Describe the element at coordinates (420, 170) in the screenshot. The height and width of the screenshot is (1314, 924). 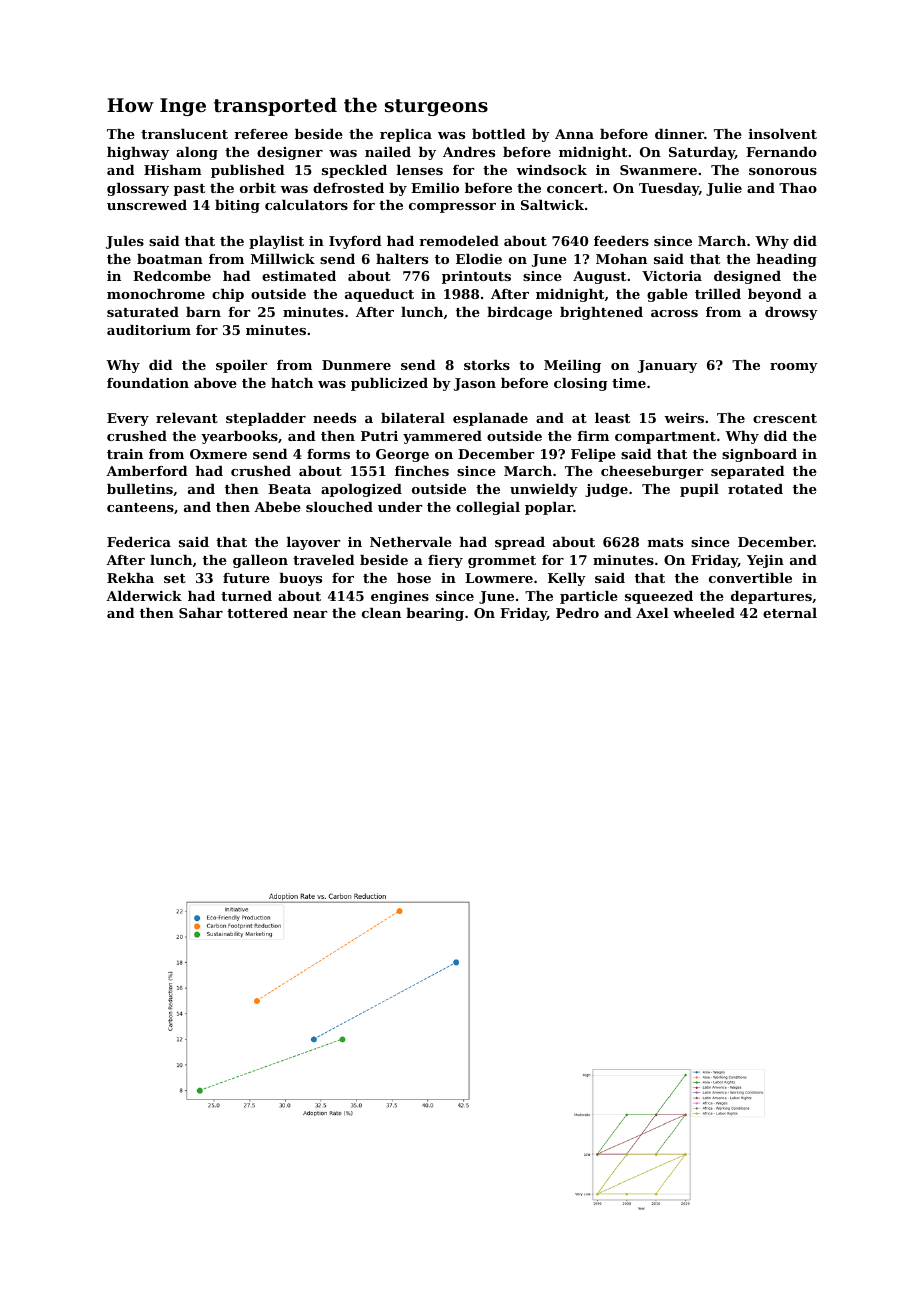
I see `lenses` at that location.
